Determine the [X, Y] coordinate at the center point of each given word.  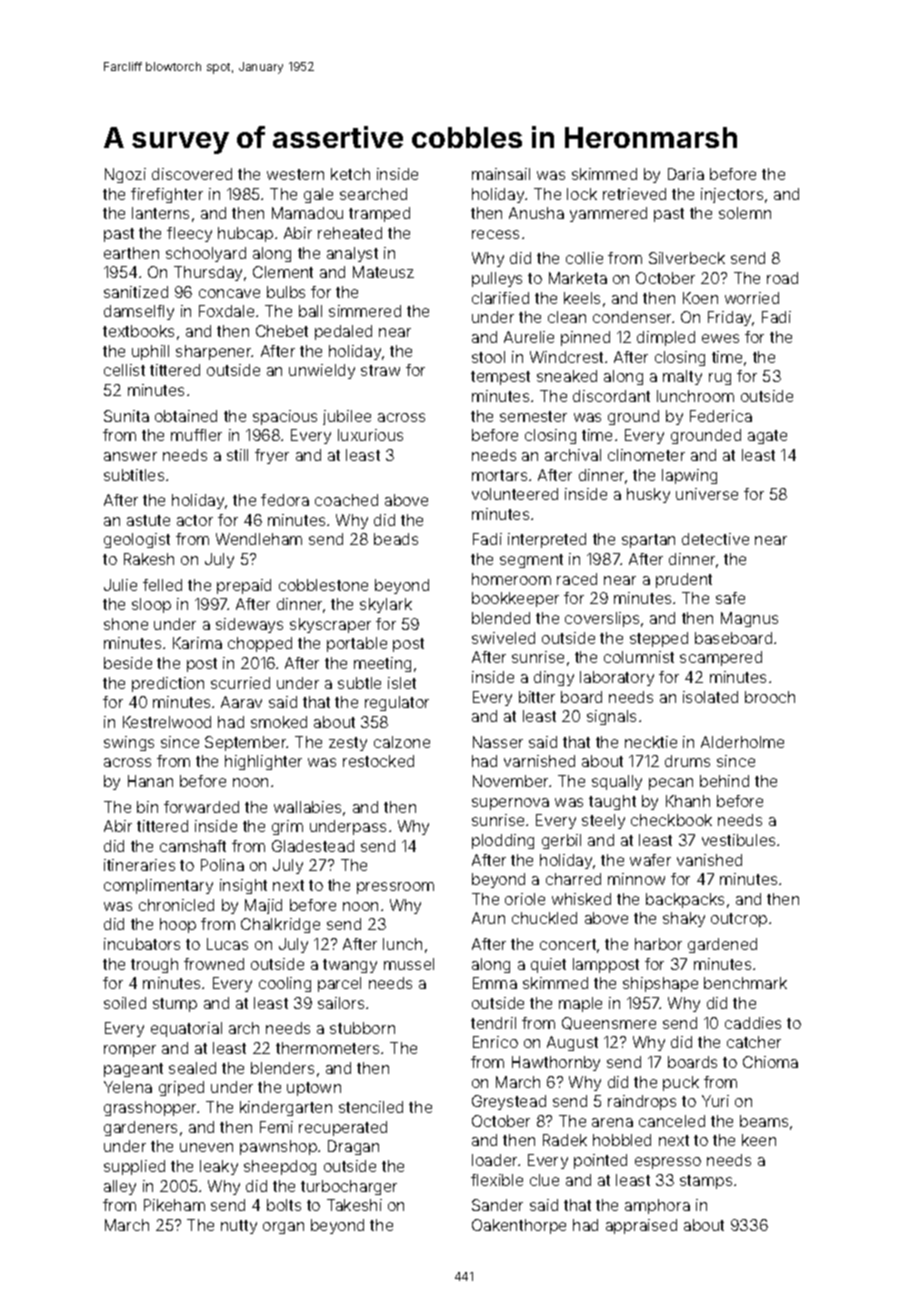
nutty [239, 1227]
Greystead [509, 1102]
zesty [348, 744]
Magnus [749, 619]
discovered [192, 174]
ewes [720, 338]
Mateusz [383, 272]
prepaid [244, 586]
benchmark [745, 983]
